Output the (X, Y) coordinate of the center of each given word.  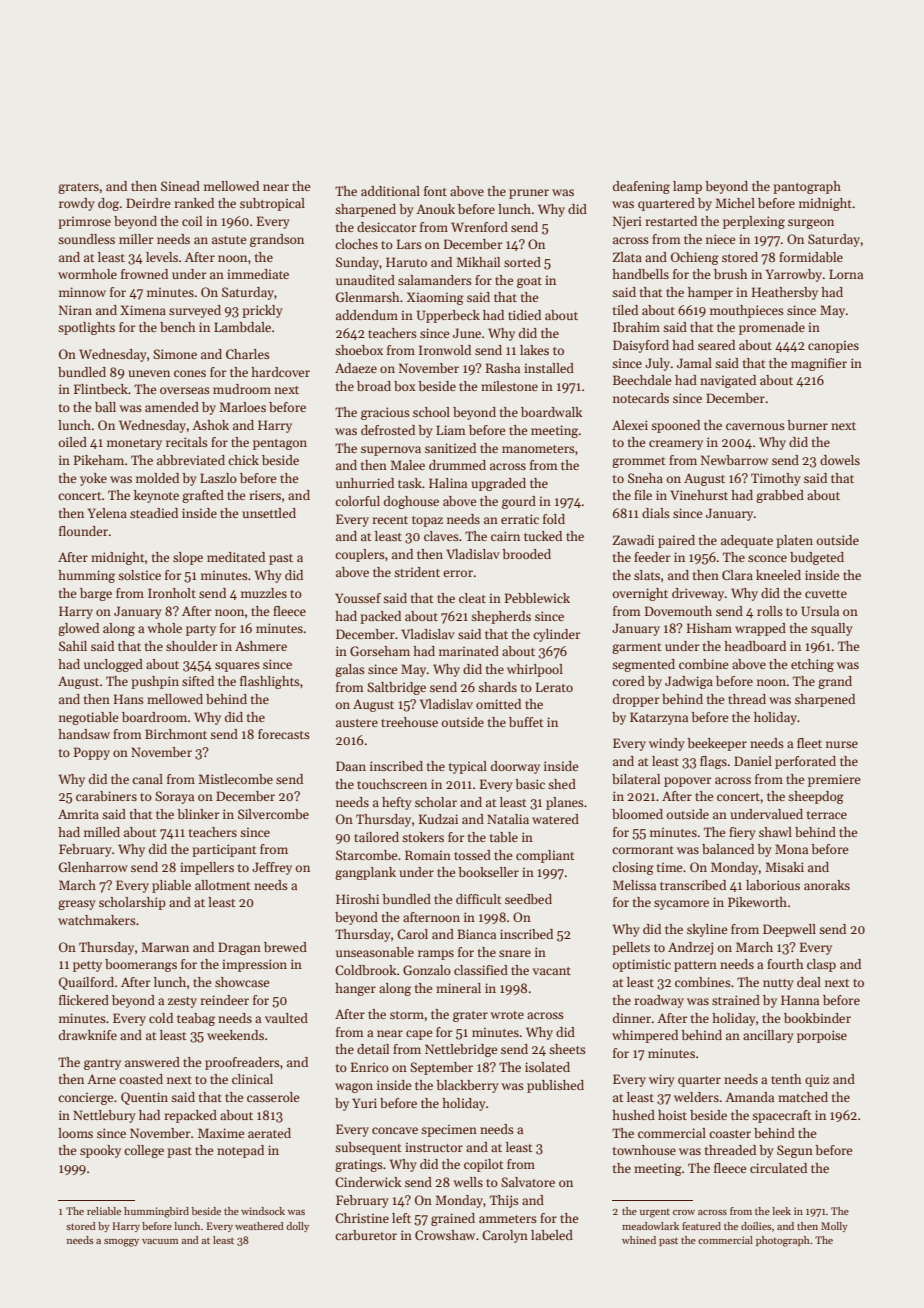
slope (188, 558)
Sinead (180, 186)
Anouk (435, 209)
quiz (817, 1080)
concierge (85, 1098)
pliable (171, 886)
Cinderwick (368, 1182)
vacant (552, 971)
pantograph (807, 187)
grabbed (780, 496)
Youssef (358, 598)
